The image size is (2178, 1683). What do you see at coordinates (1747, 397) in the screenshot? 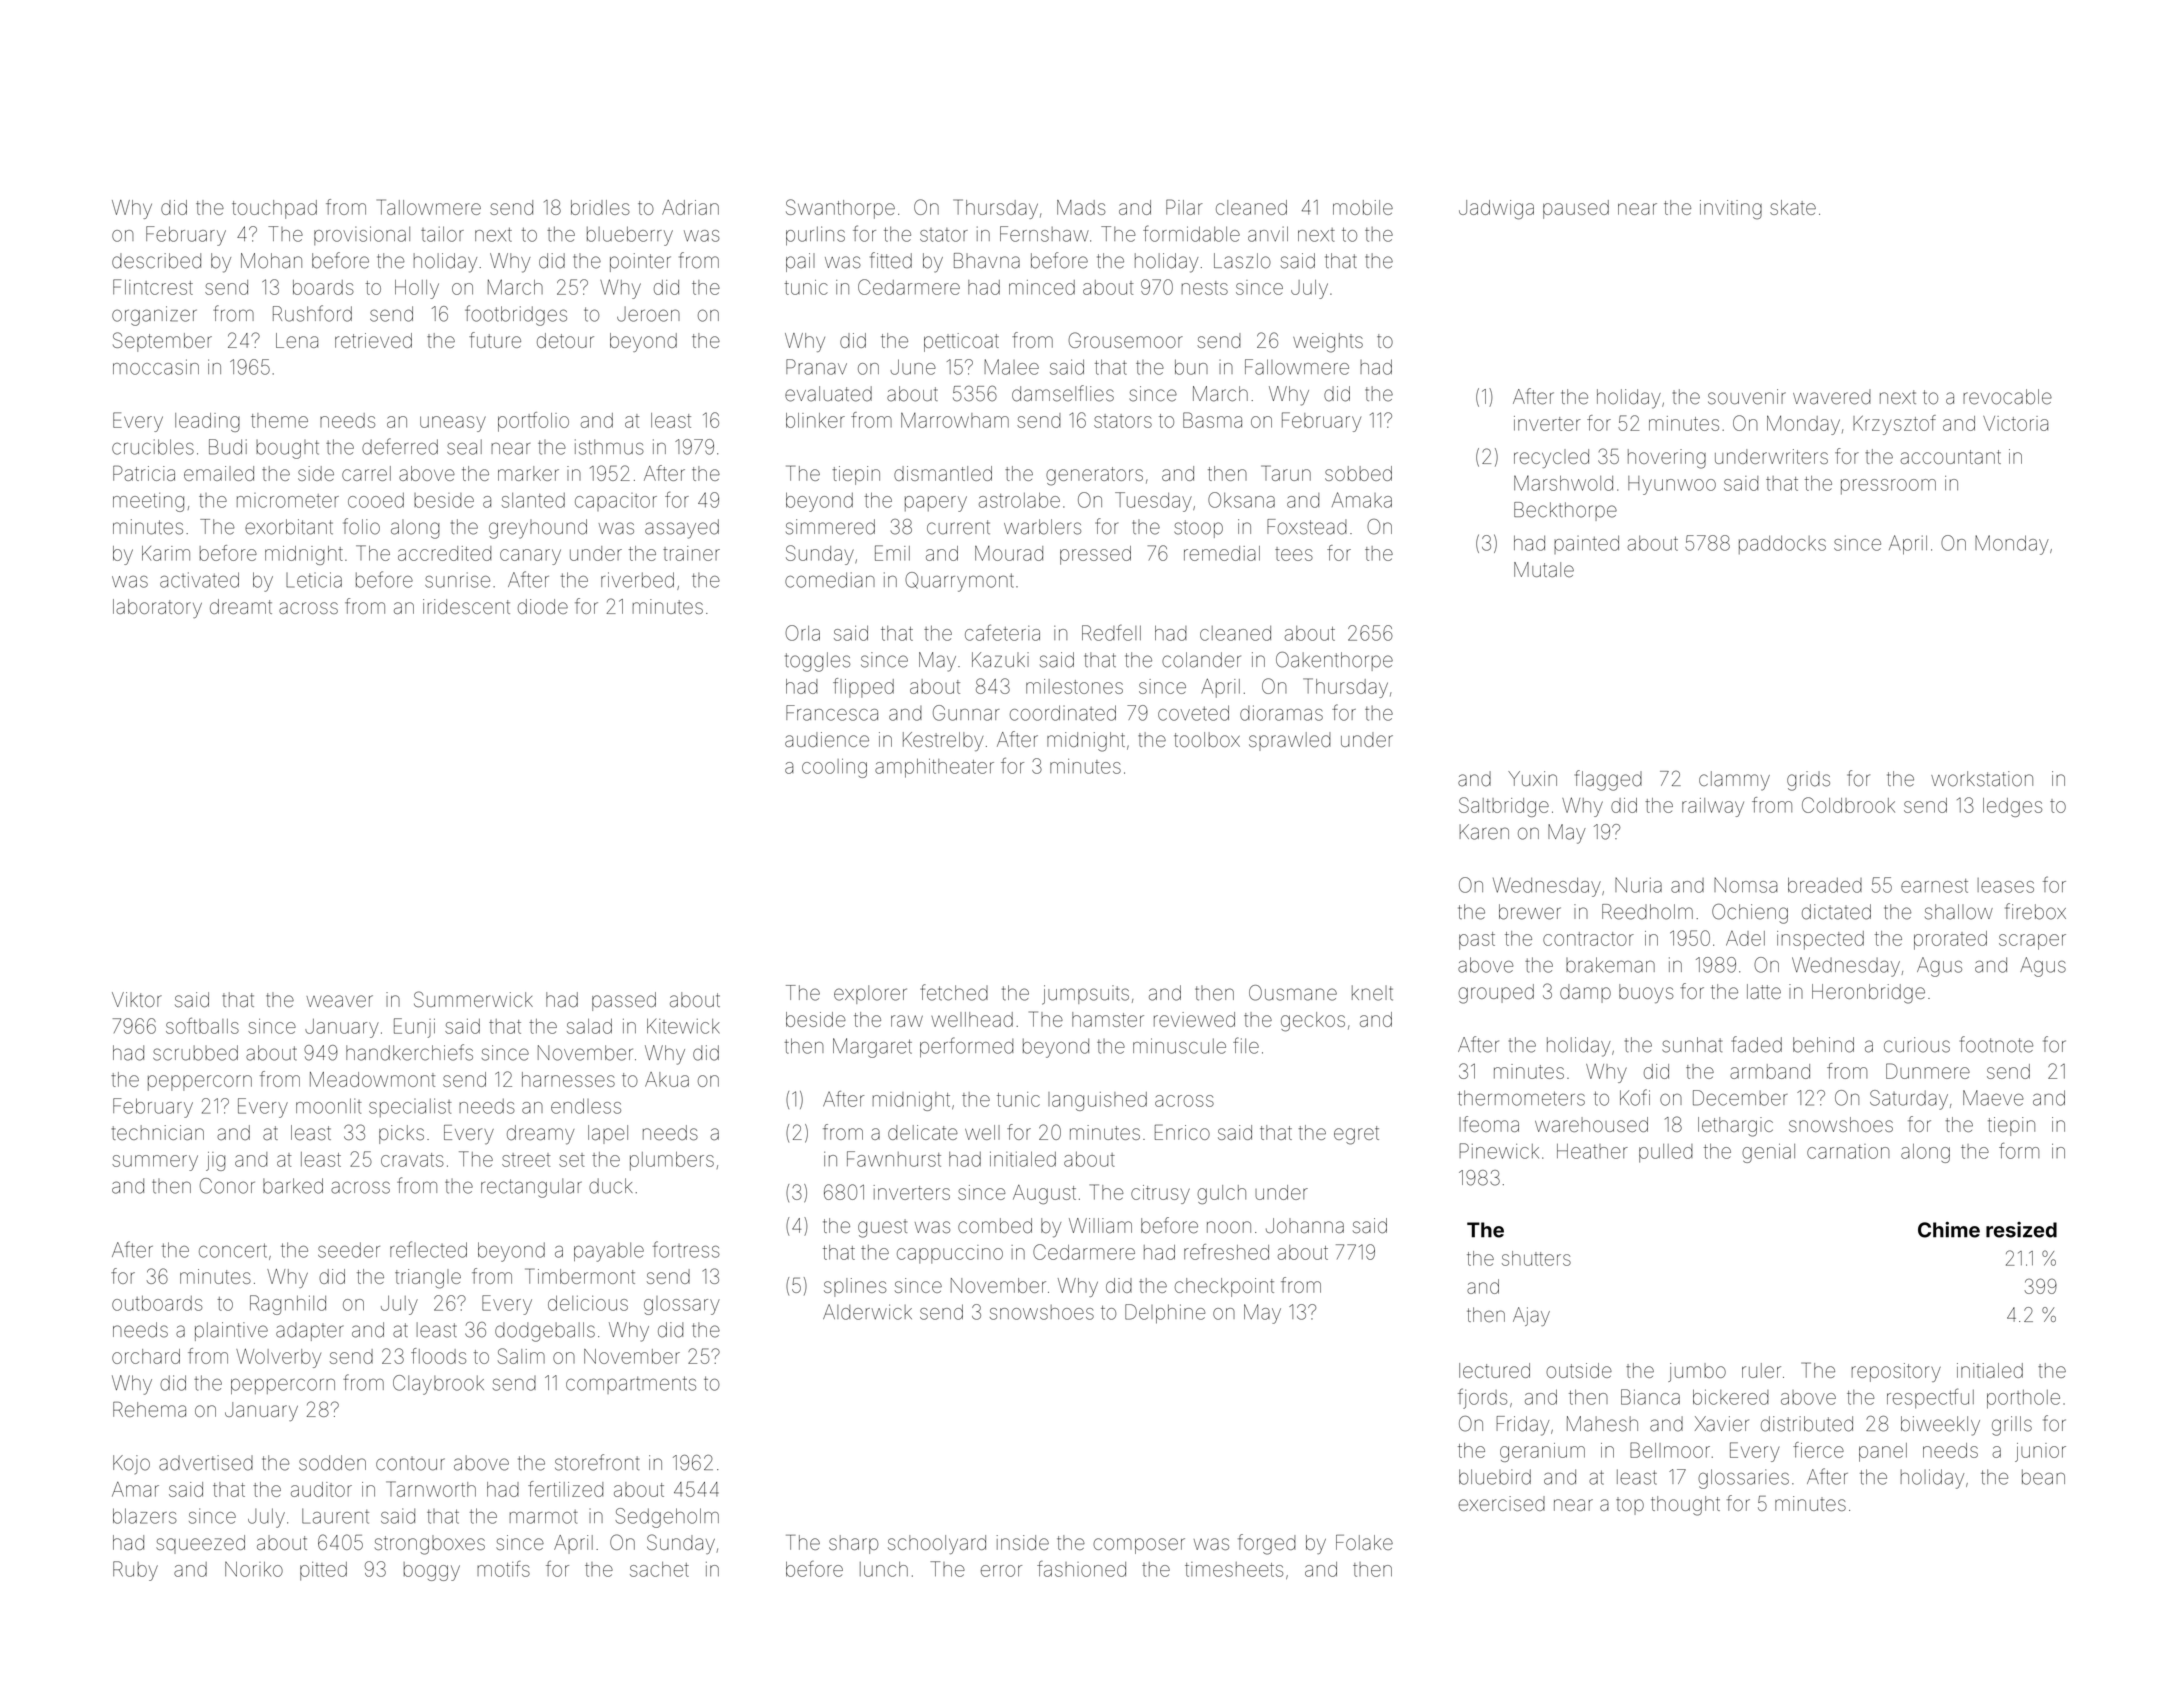
I see `souvenir` at bounding box center [1747, 397].
